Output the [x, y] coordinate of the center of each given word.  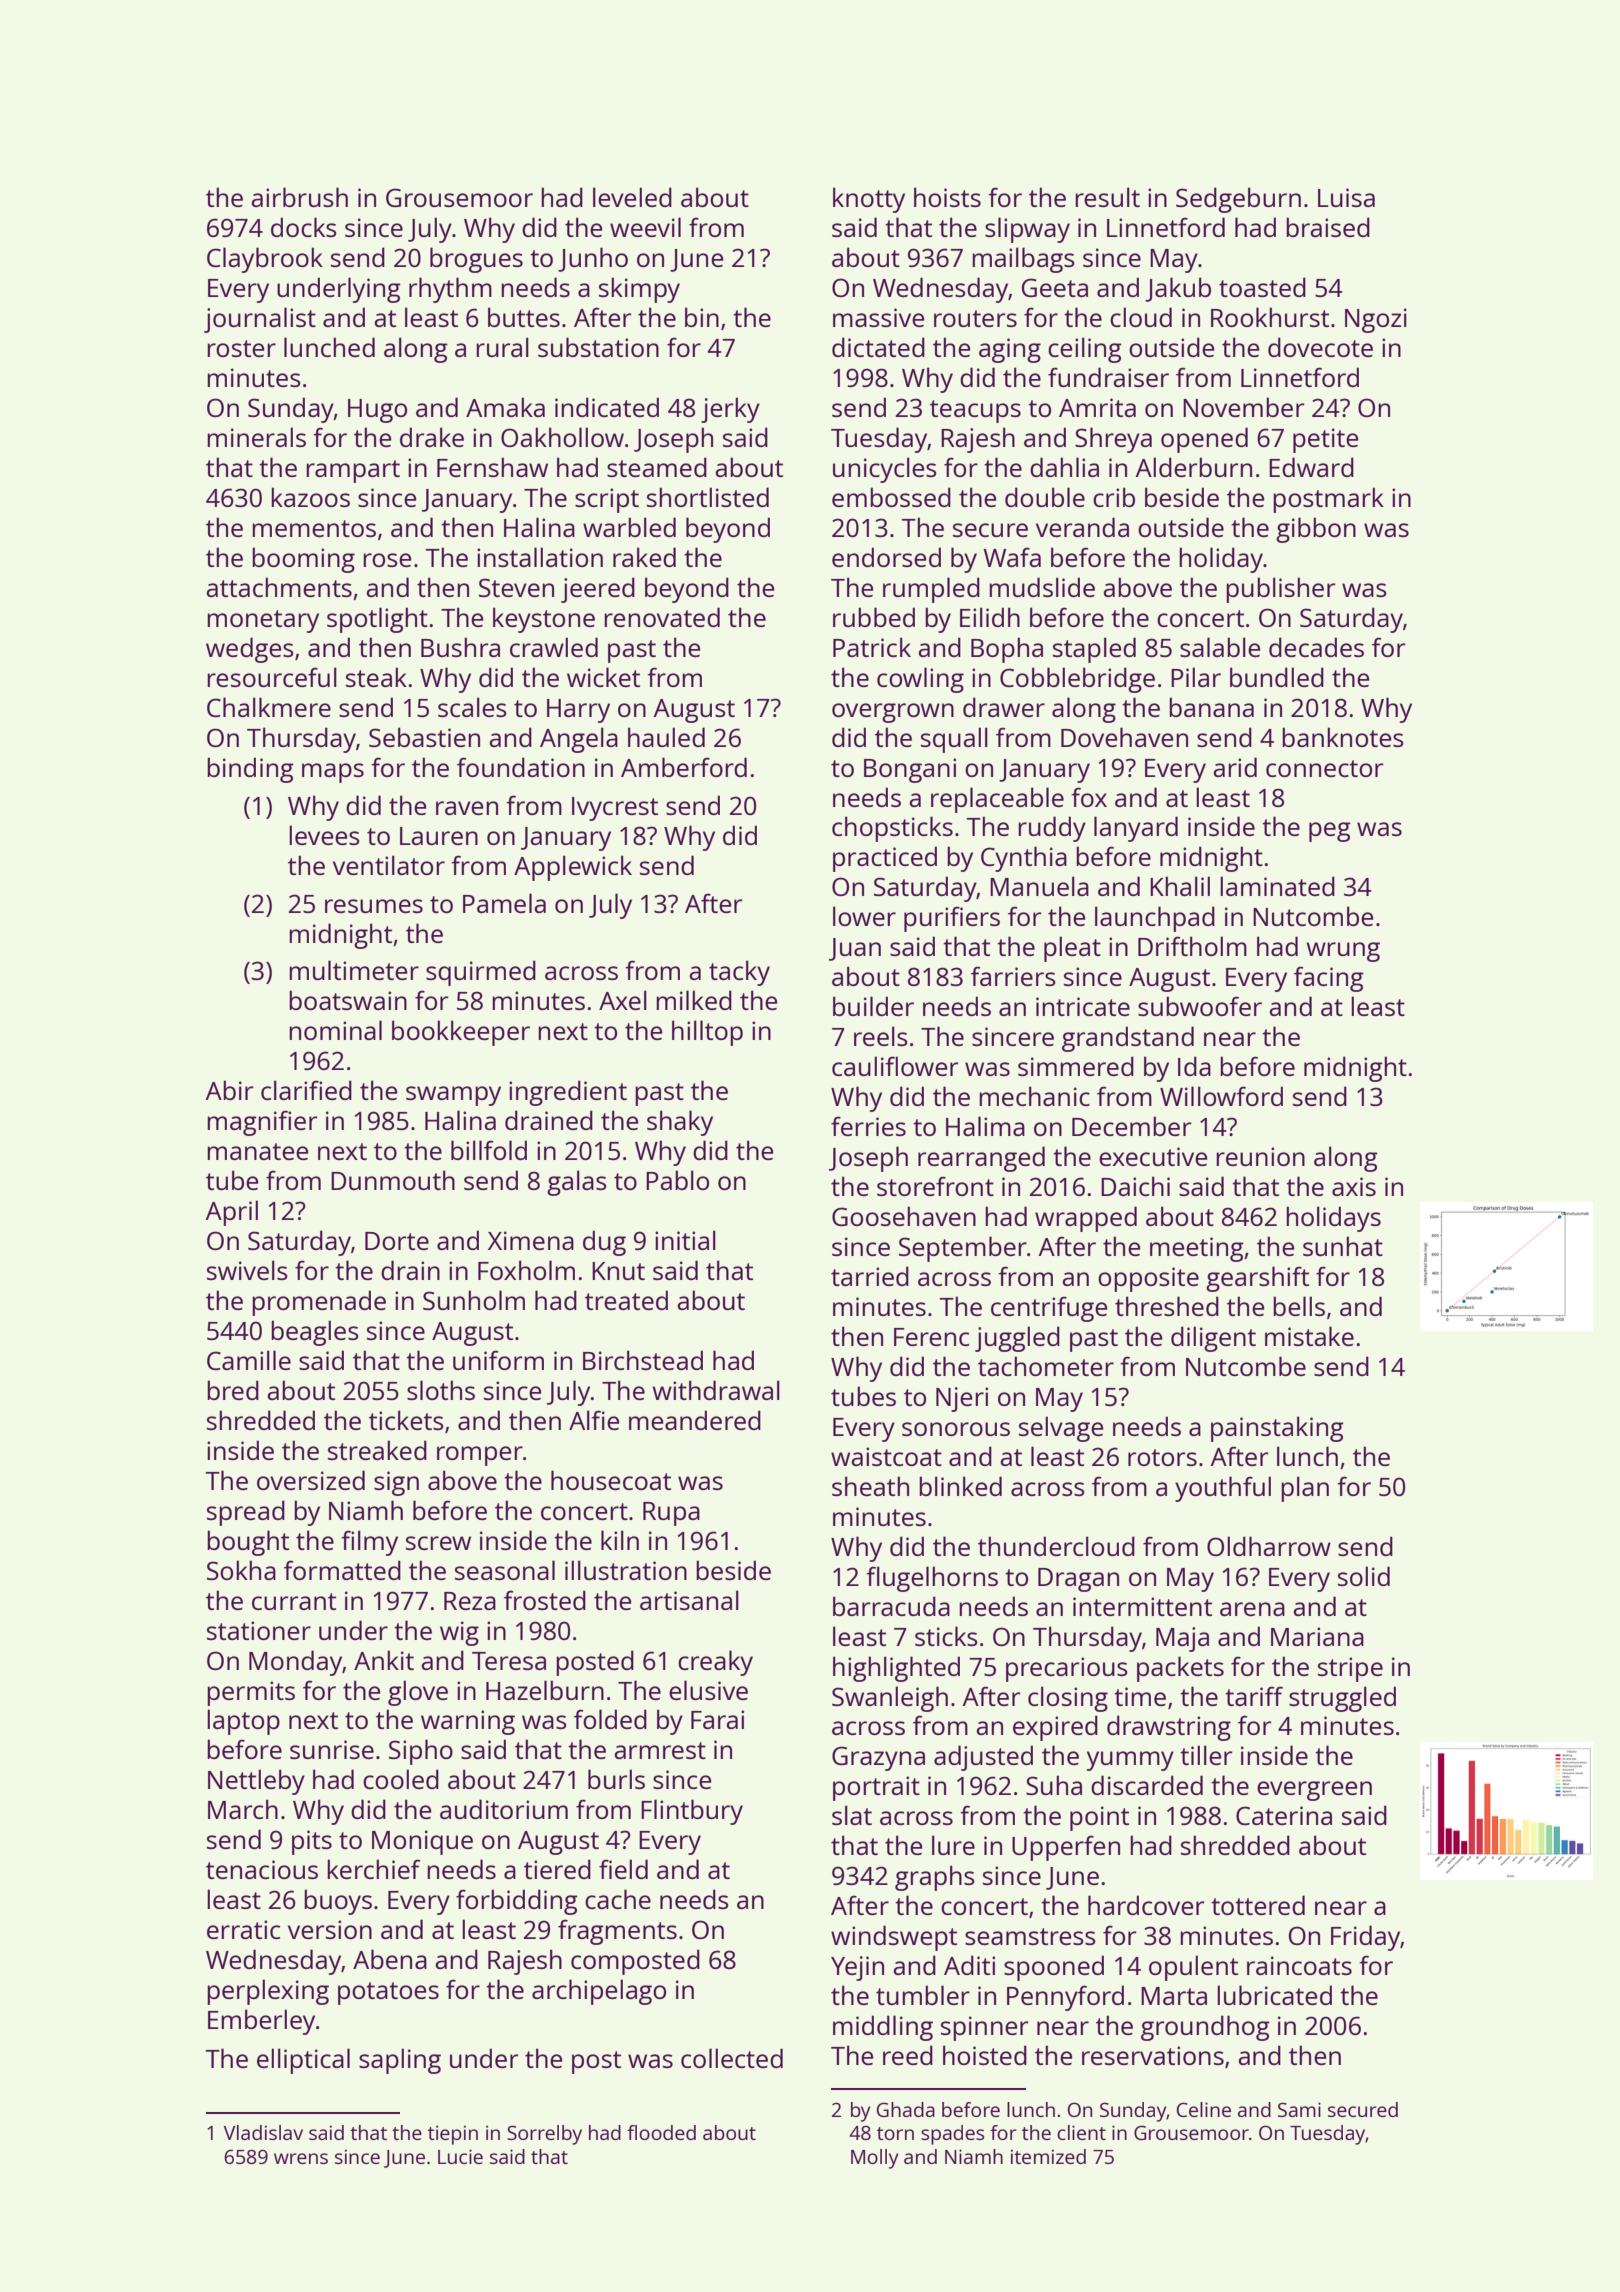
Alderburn [1194, 467]
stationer [259, 1630]
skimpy [639, 290]
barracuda [891, 1606]
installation [540, 557]
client [1081, 2132]
